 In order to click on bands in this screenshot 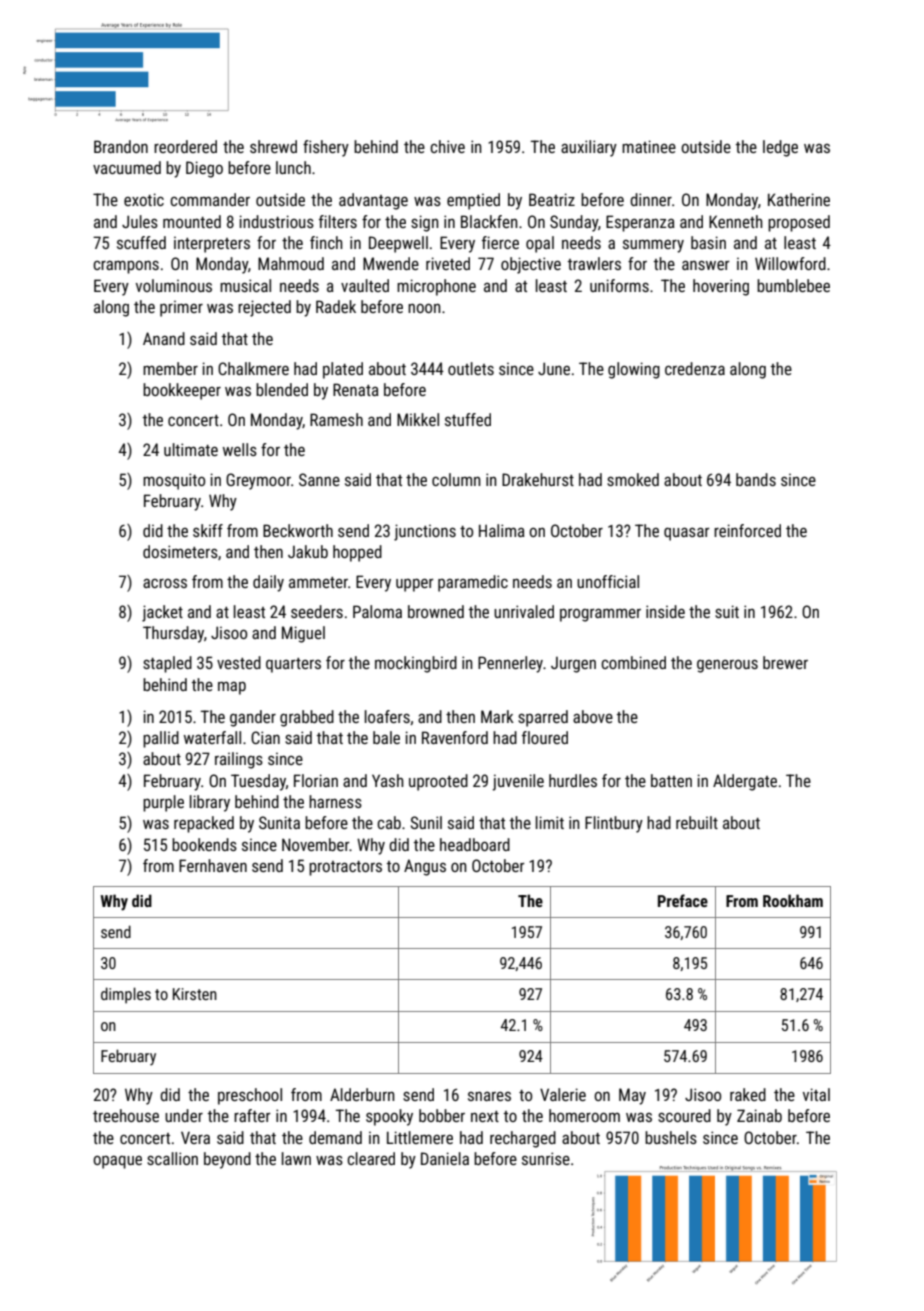, I will do `click(756, 479)`.
